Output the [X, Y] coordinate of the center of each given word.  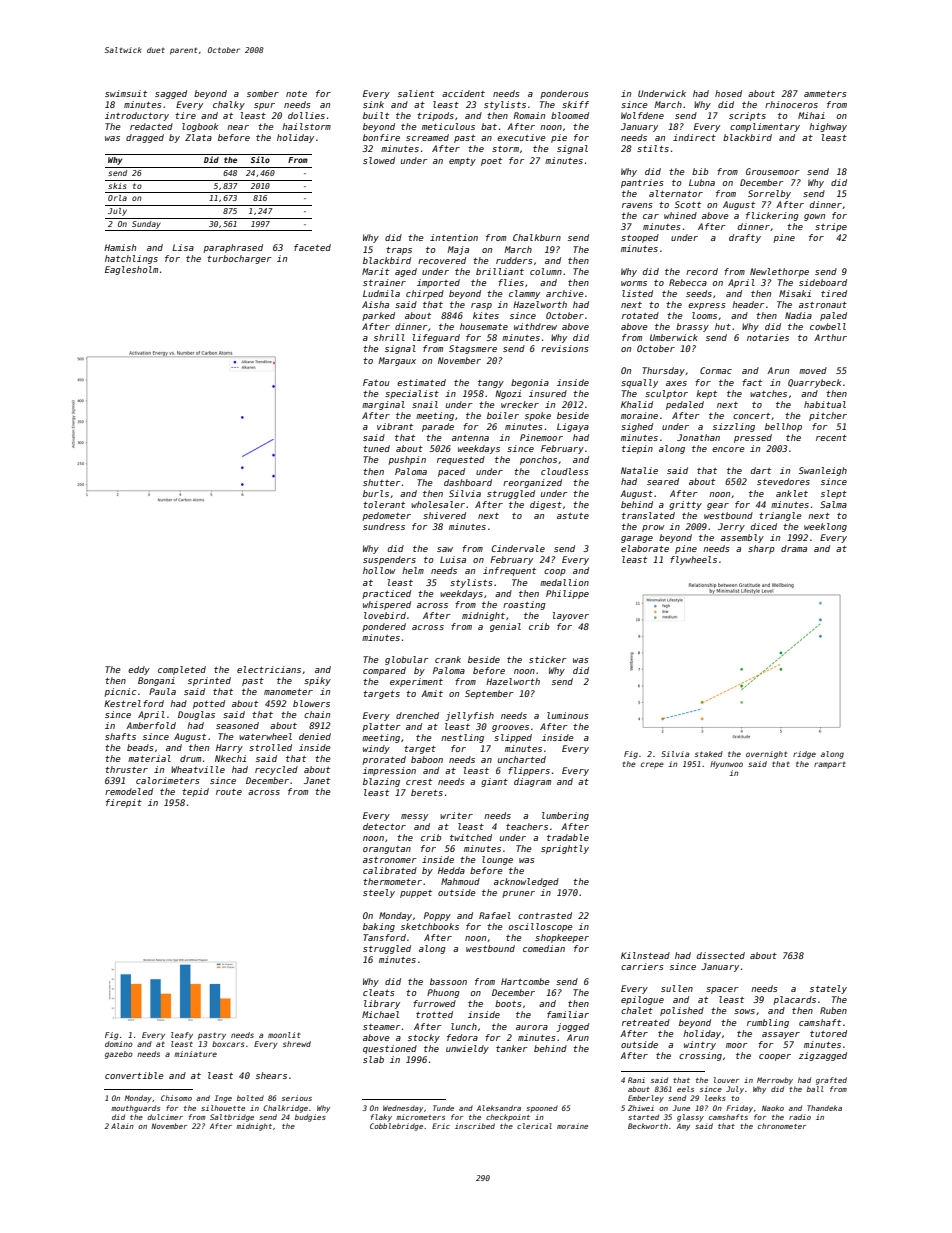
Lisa [183, 247]
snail [425, 404]
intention [454, 237]
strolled [270, 747]
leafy [182, 1036]
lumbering [565, 816]
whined [680, 215]
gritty [685, 505]
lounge [497, 860]
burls [376, 493]
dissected [721, 955]
